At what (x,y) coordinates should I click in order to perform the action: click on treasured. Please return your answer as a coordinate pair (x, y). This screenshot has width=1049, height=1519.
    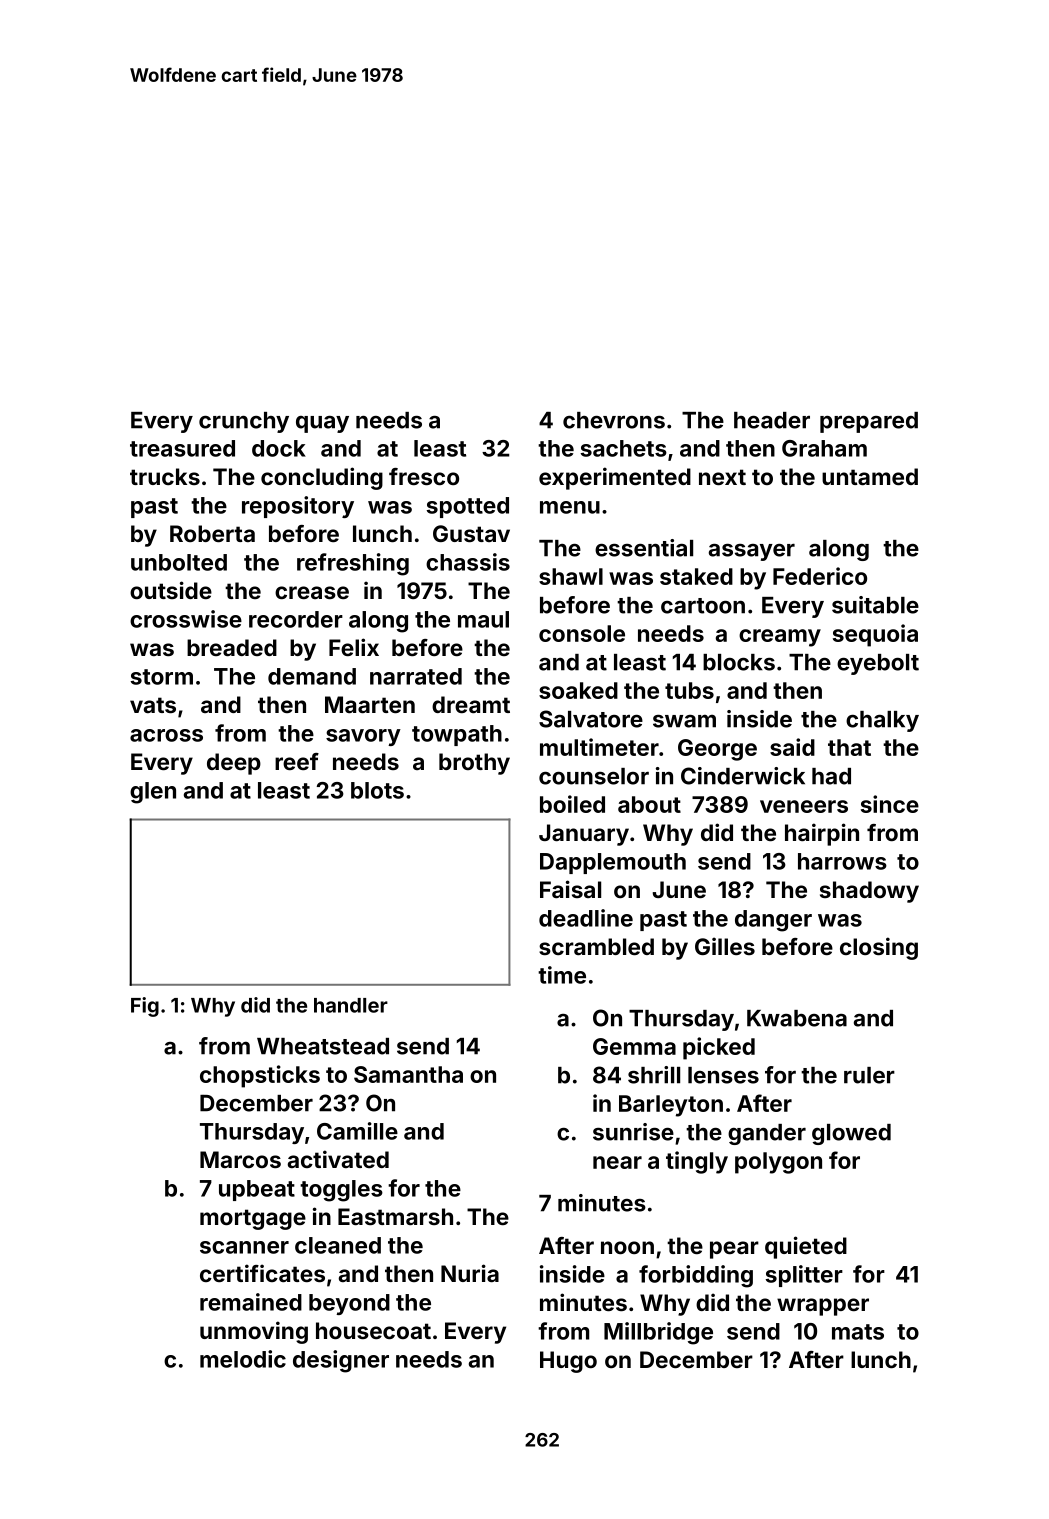
    Looking at the image, I should click on (182, 448).
